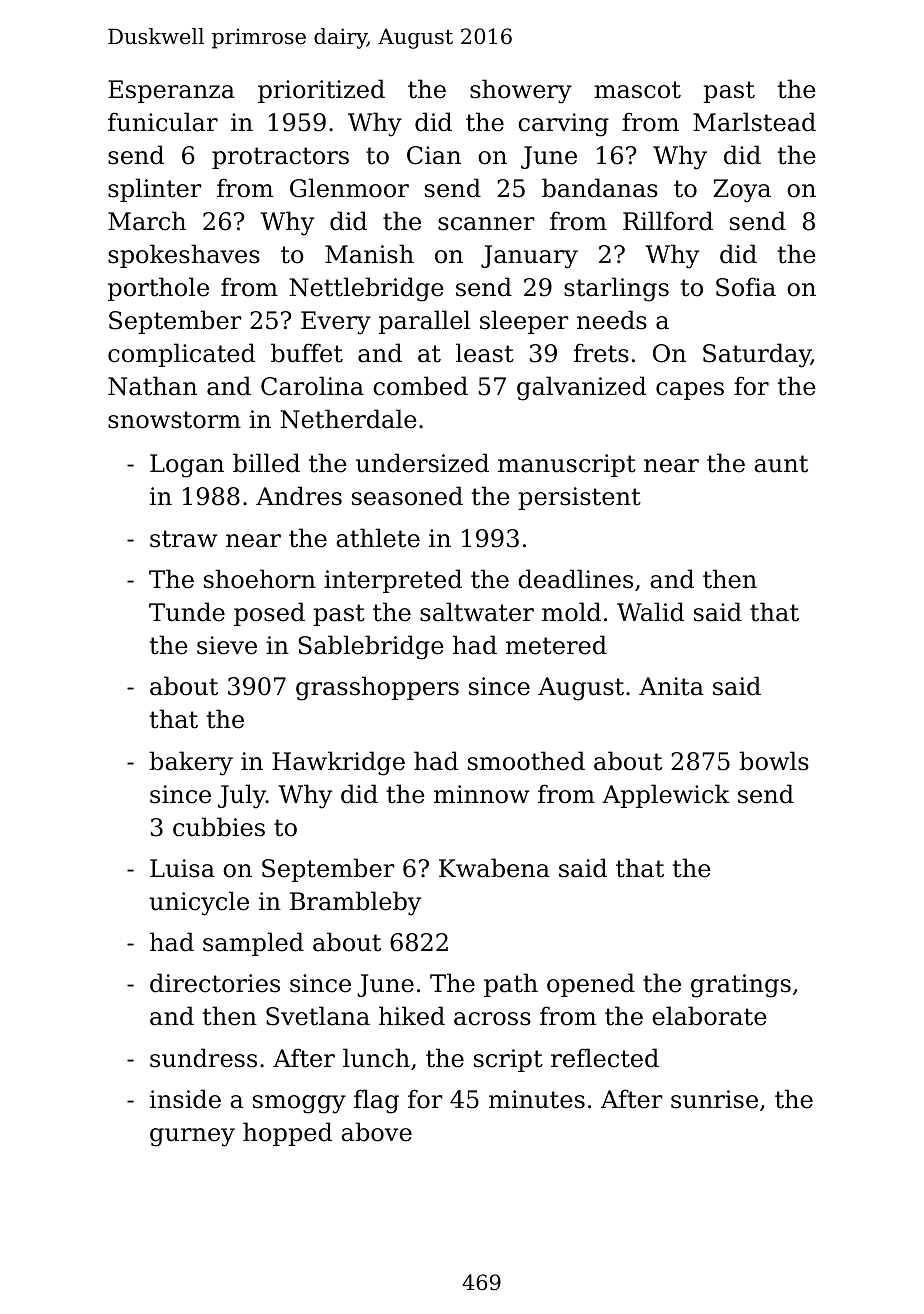  I want to click on straw, so click(183, 539).
